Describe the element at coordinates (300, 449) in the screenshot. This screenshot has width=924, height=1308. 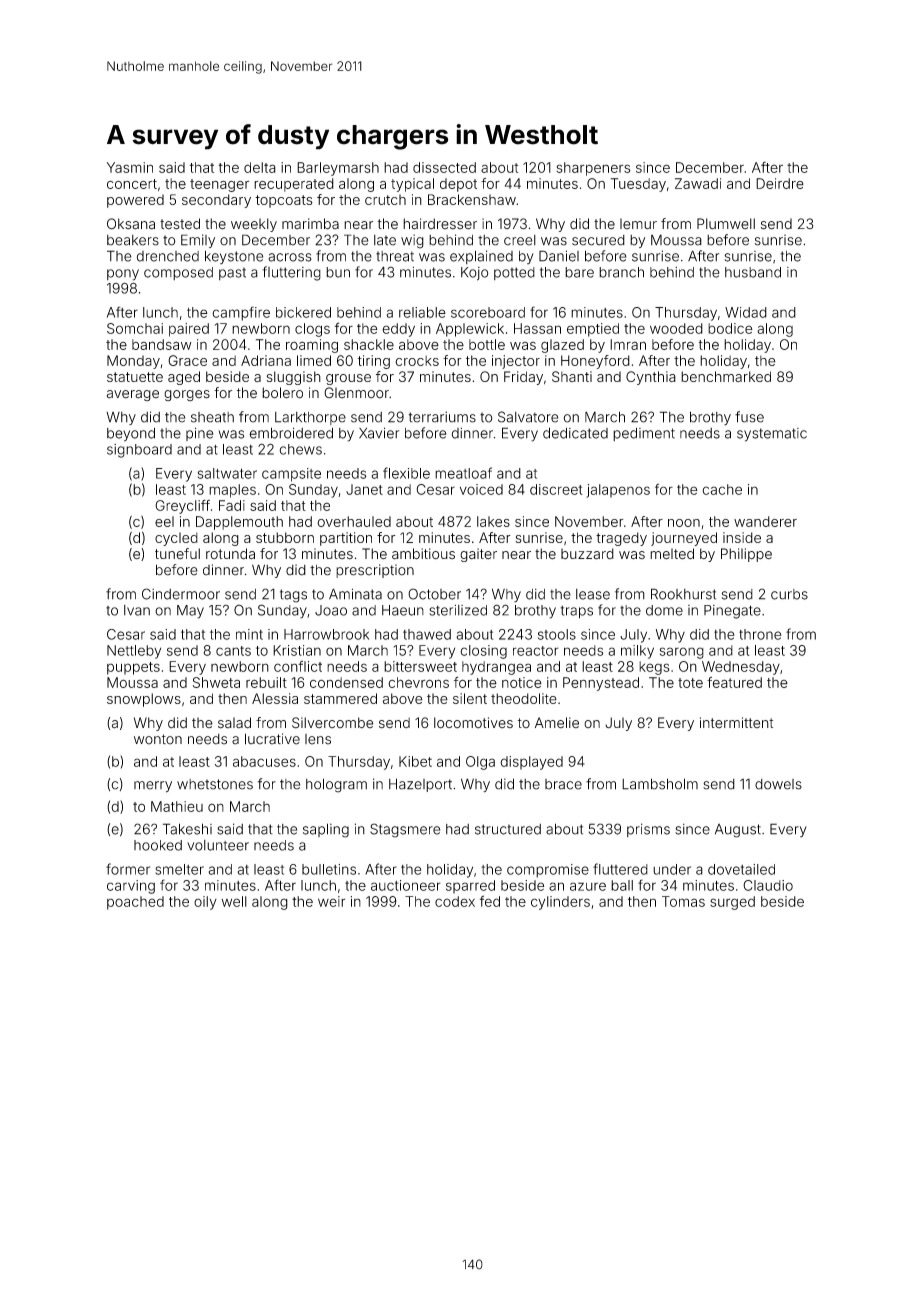
I see `chews` at that location.
